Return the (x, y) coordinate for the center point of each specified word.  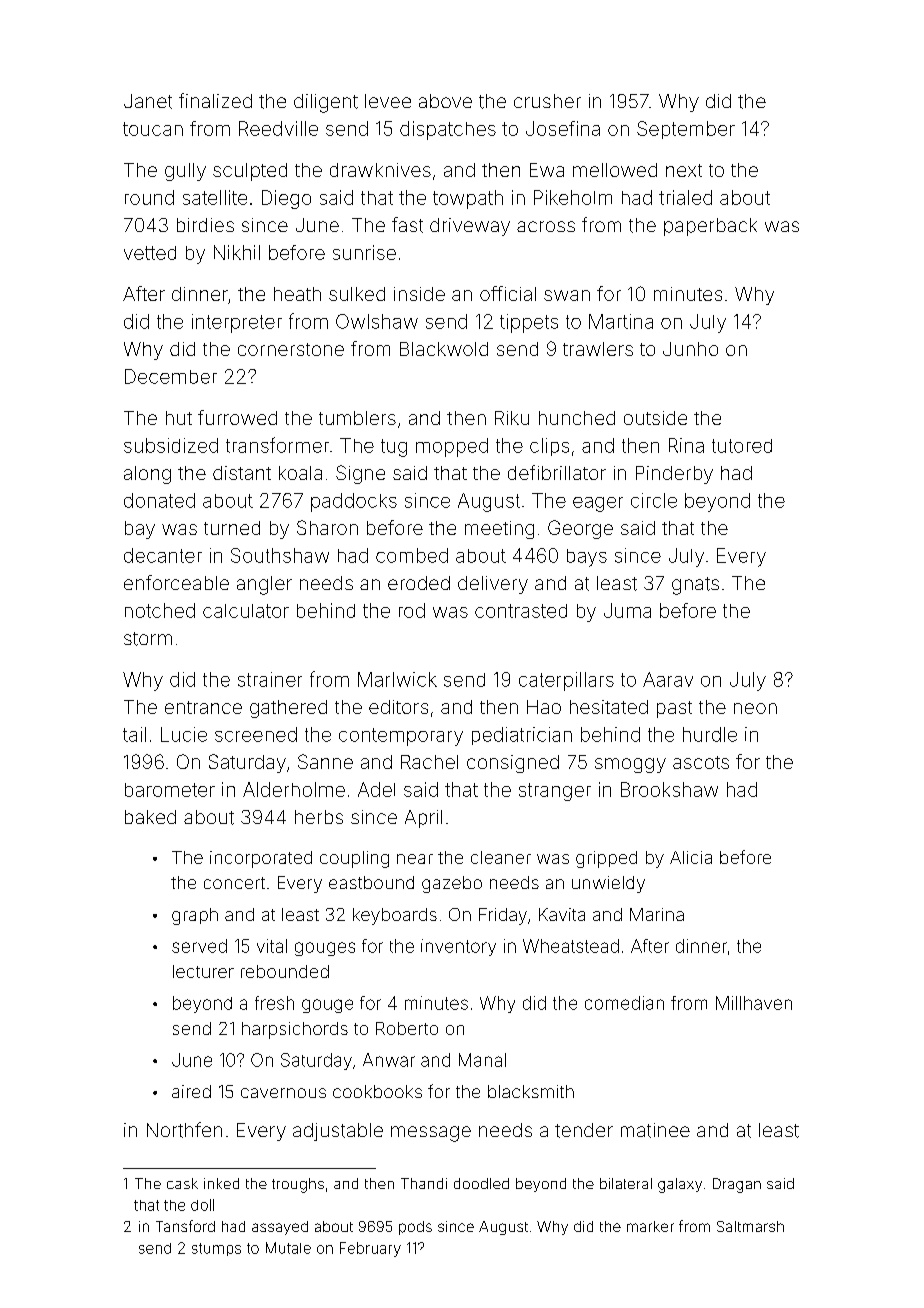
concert (234, 883)
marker (650, 1226)
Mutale (288, 1248)
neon (755, 708)
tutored (742, 446)
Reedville (278, 128)
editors (398, 707)
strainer (270, 679)
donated (159, 500)
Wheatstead (571, 946)
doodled (481, 1183)
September (686, 130)
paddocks (354, 502)
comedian (624, 1003)
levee (388, 101)
